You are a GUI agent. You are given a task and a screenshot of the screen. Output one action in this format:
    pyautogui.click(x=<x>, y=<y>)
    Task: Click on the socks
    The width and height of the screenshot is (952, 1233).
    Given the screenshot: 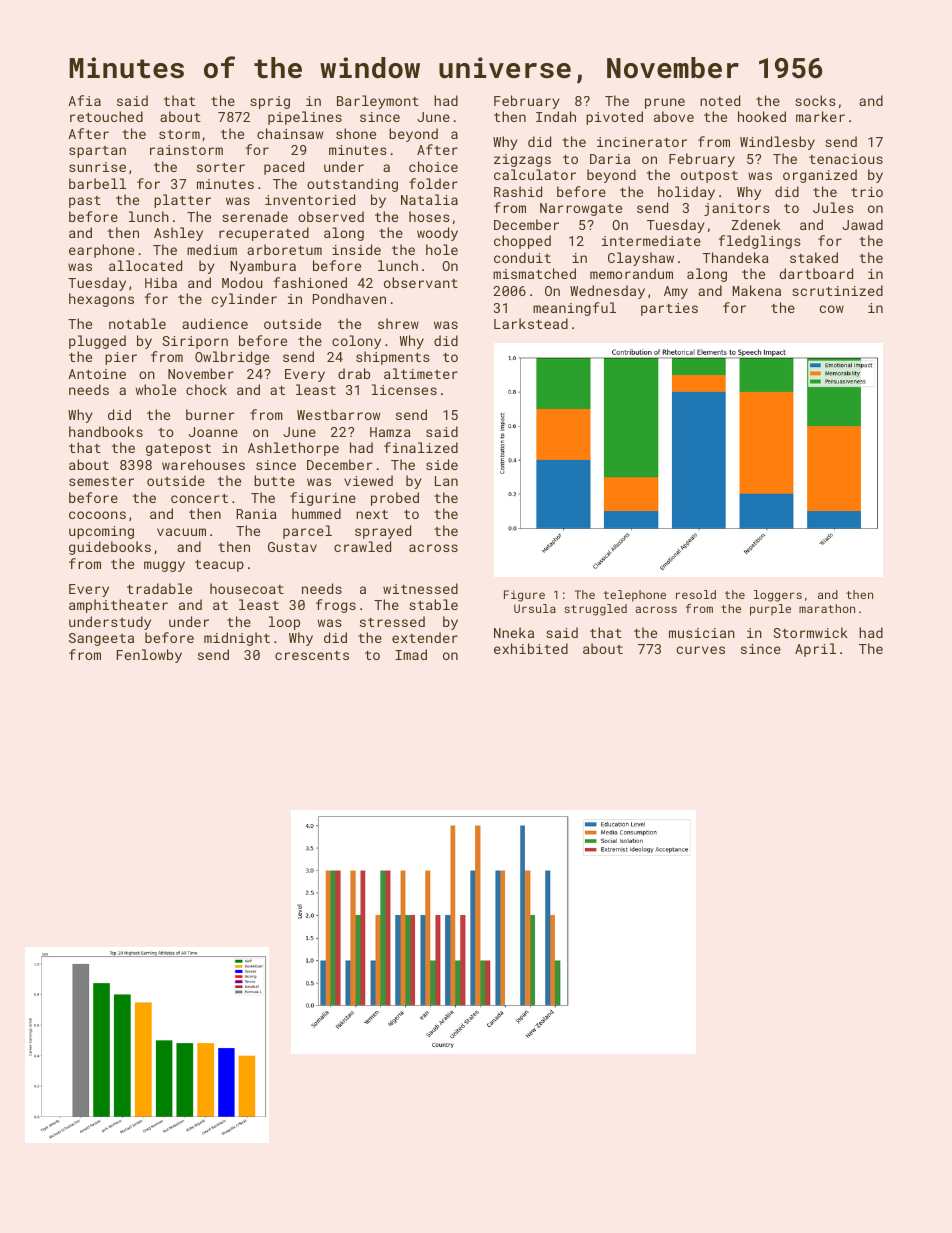 What is the action you would take?
    pyautogui.click(x=815, y=100)
